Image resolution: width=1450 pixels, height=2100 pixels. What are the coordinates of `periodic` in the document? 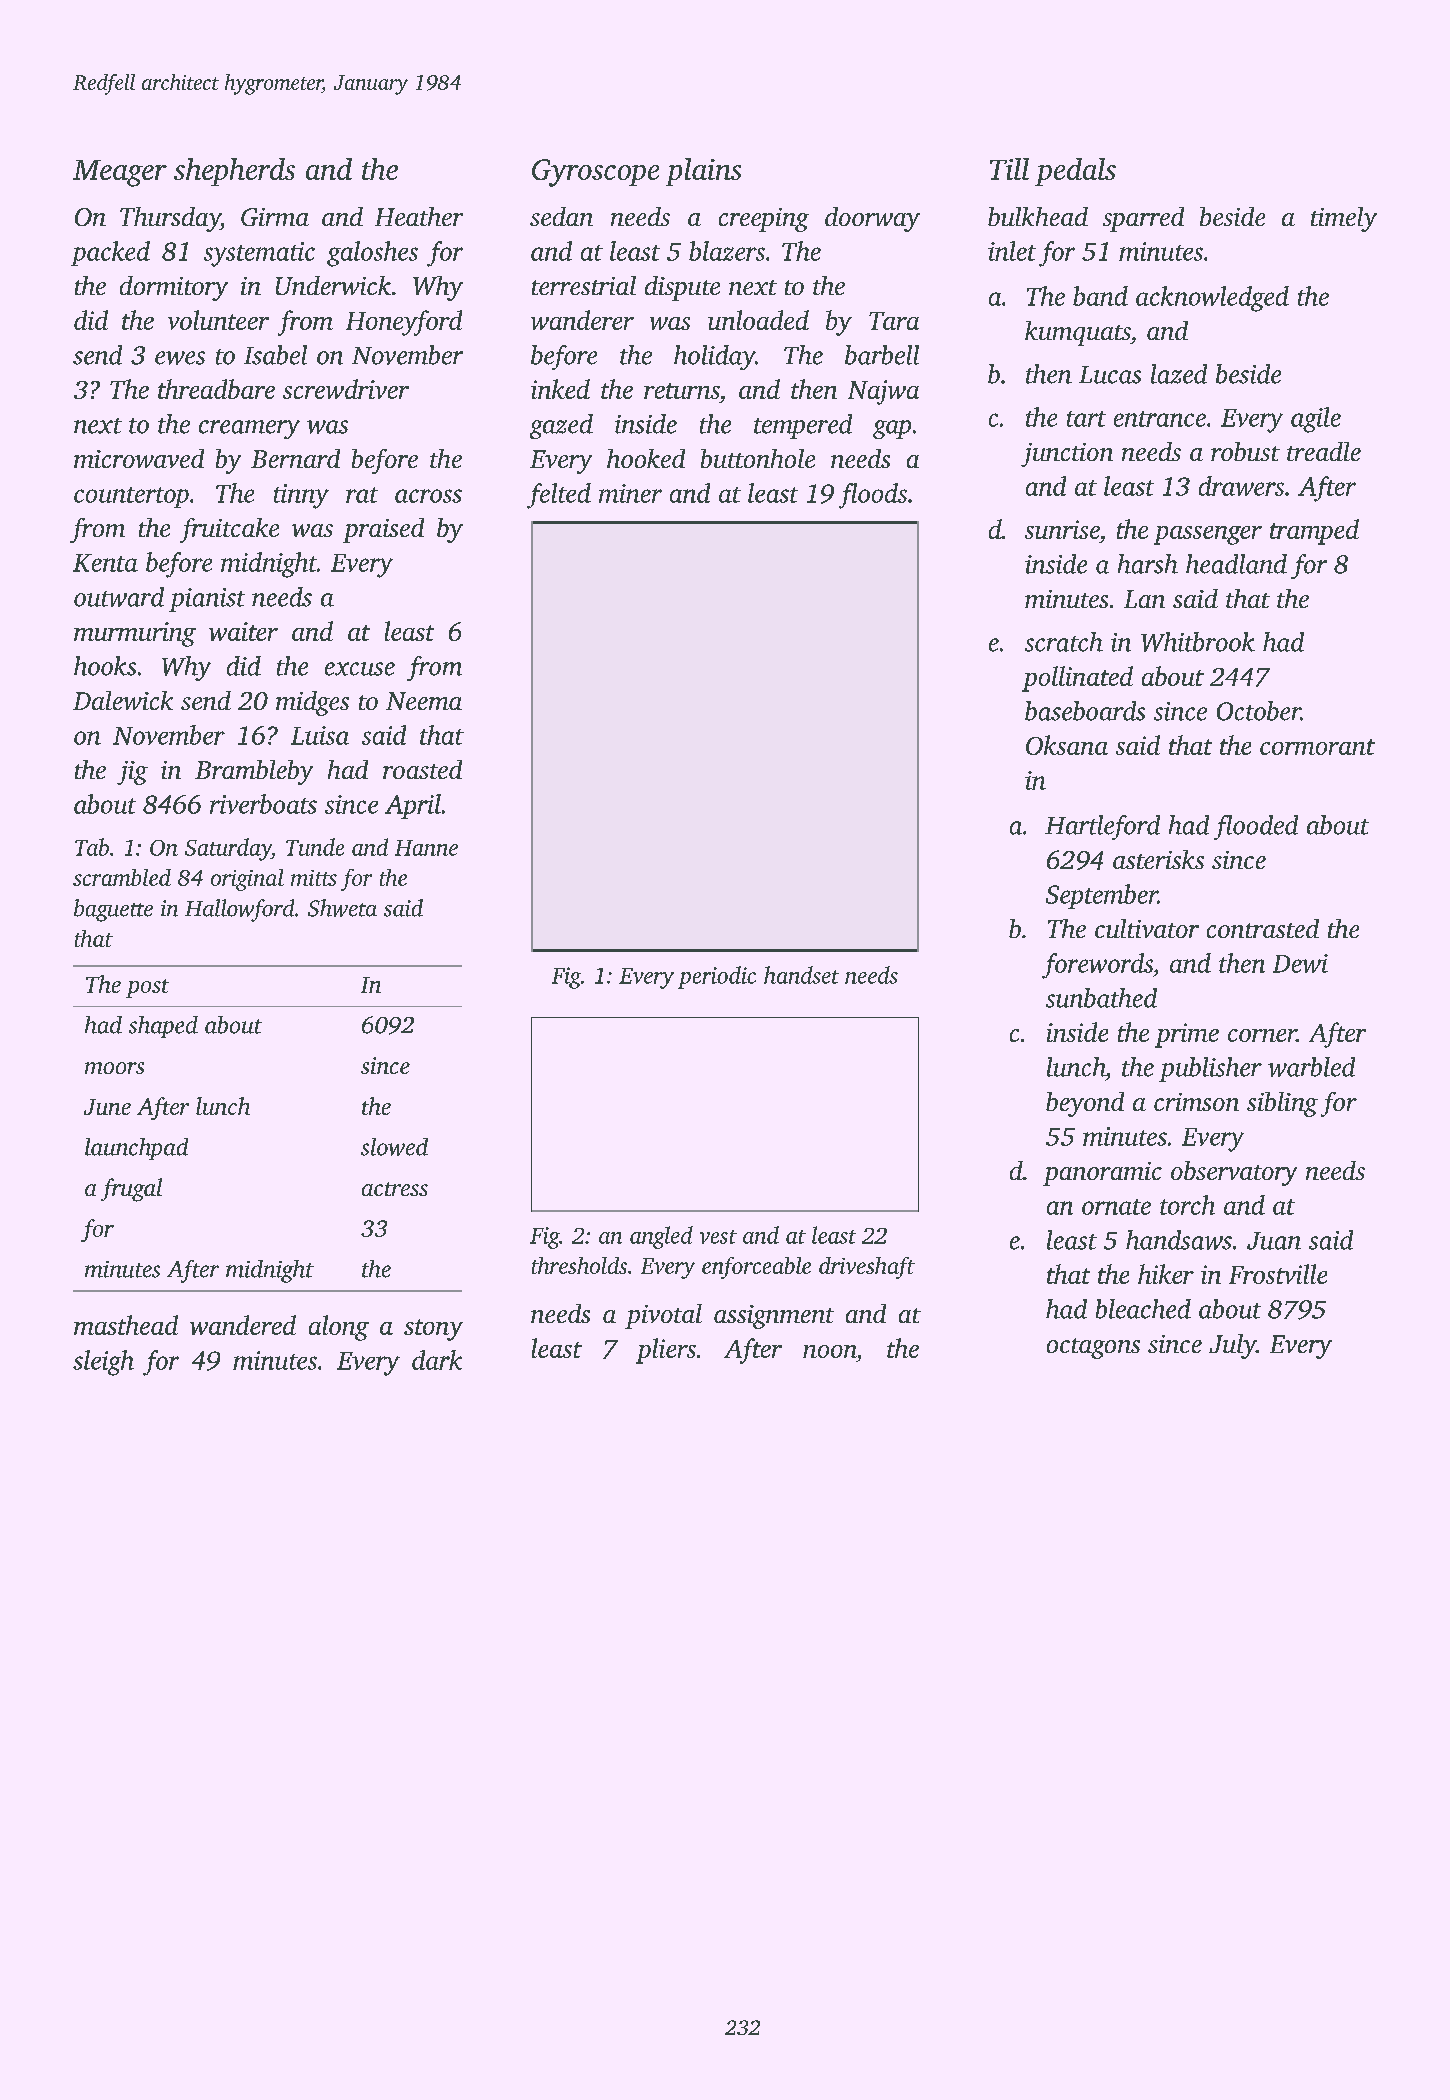 It's located at (717, 977).
